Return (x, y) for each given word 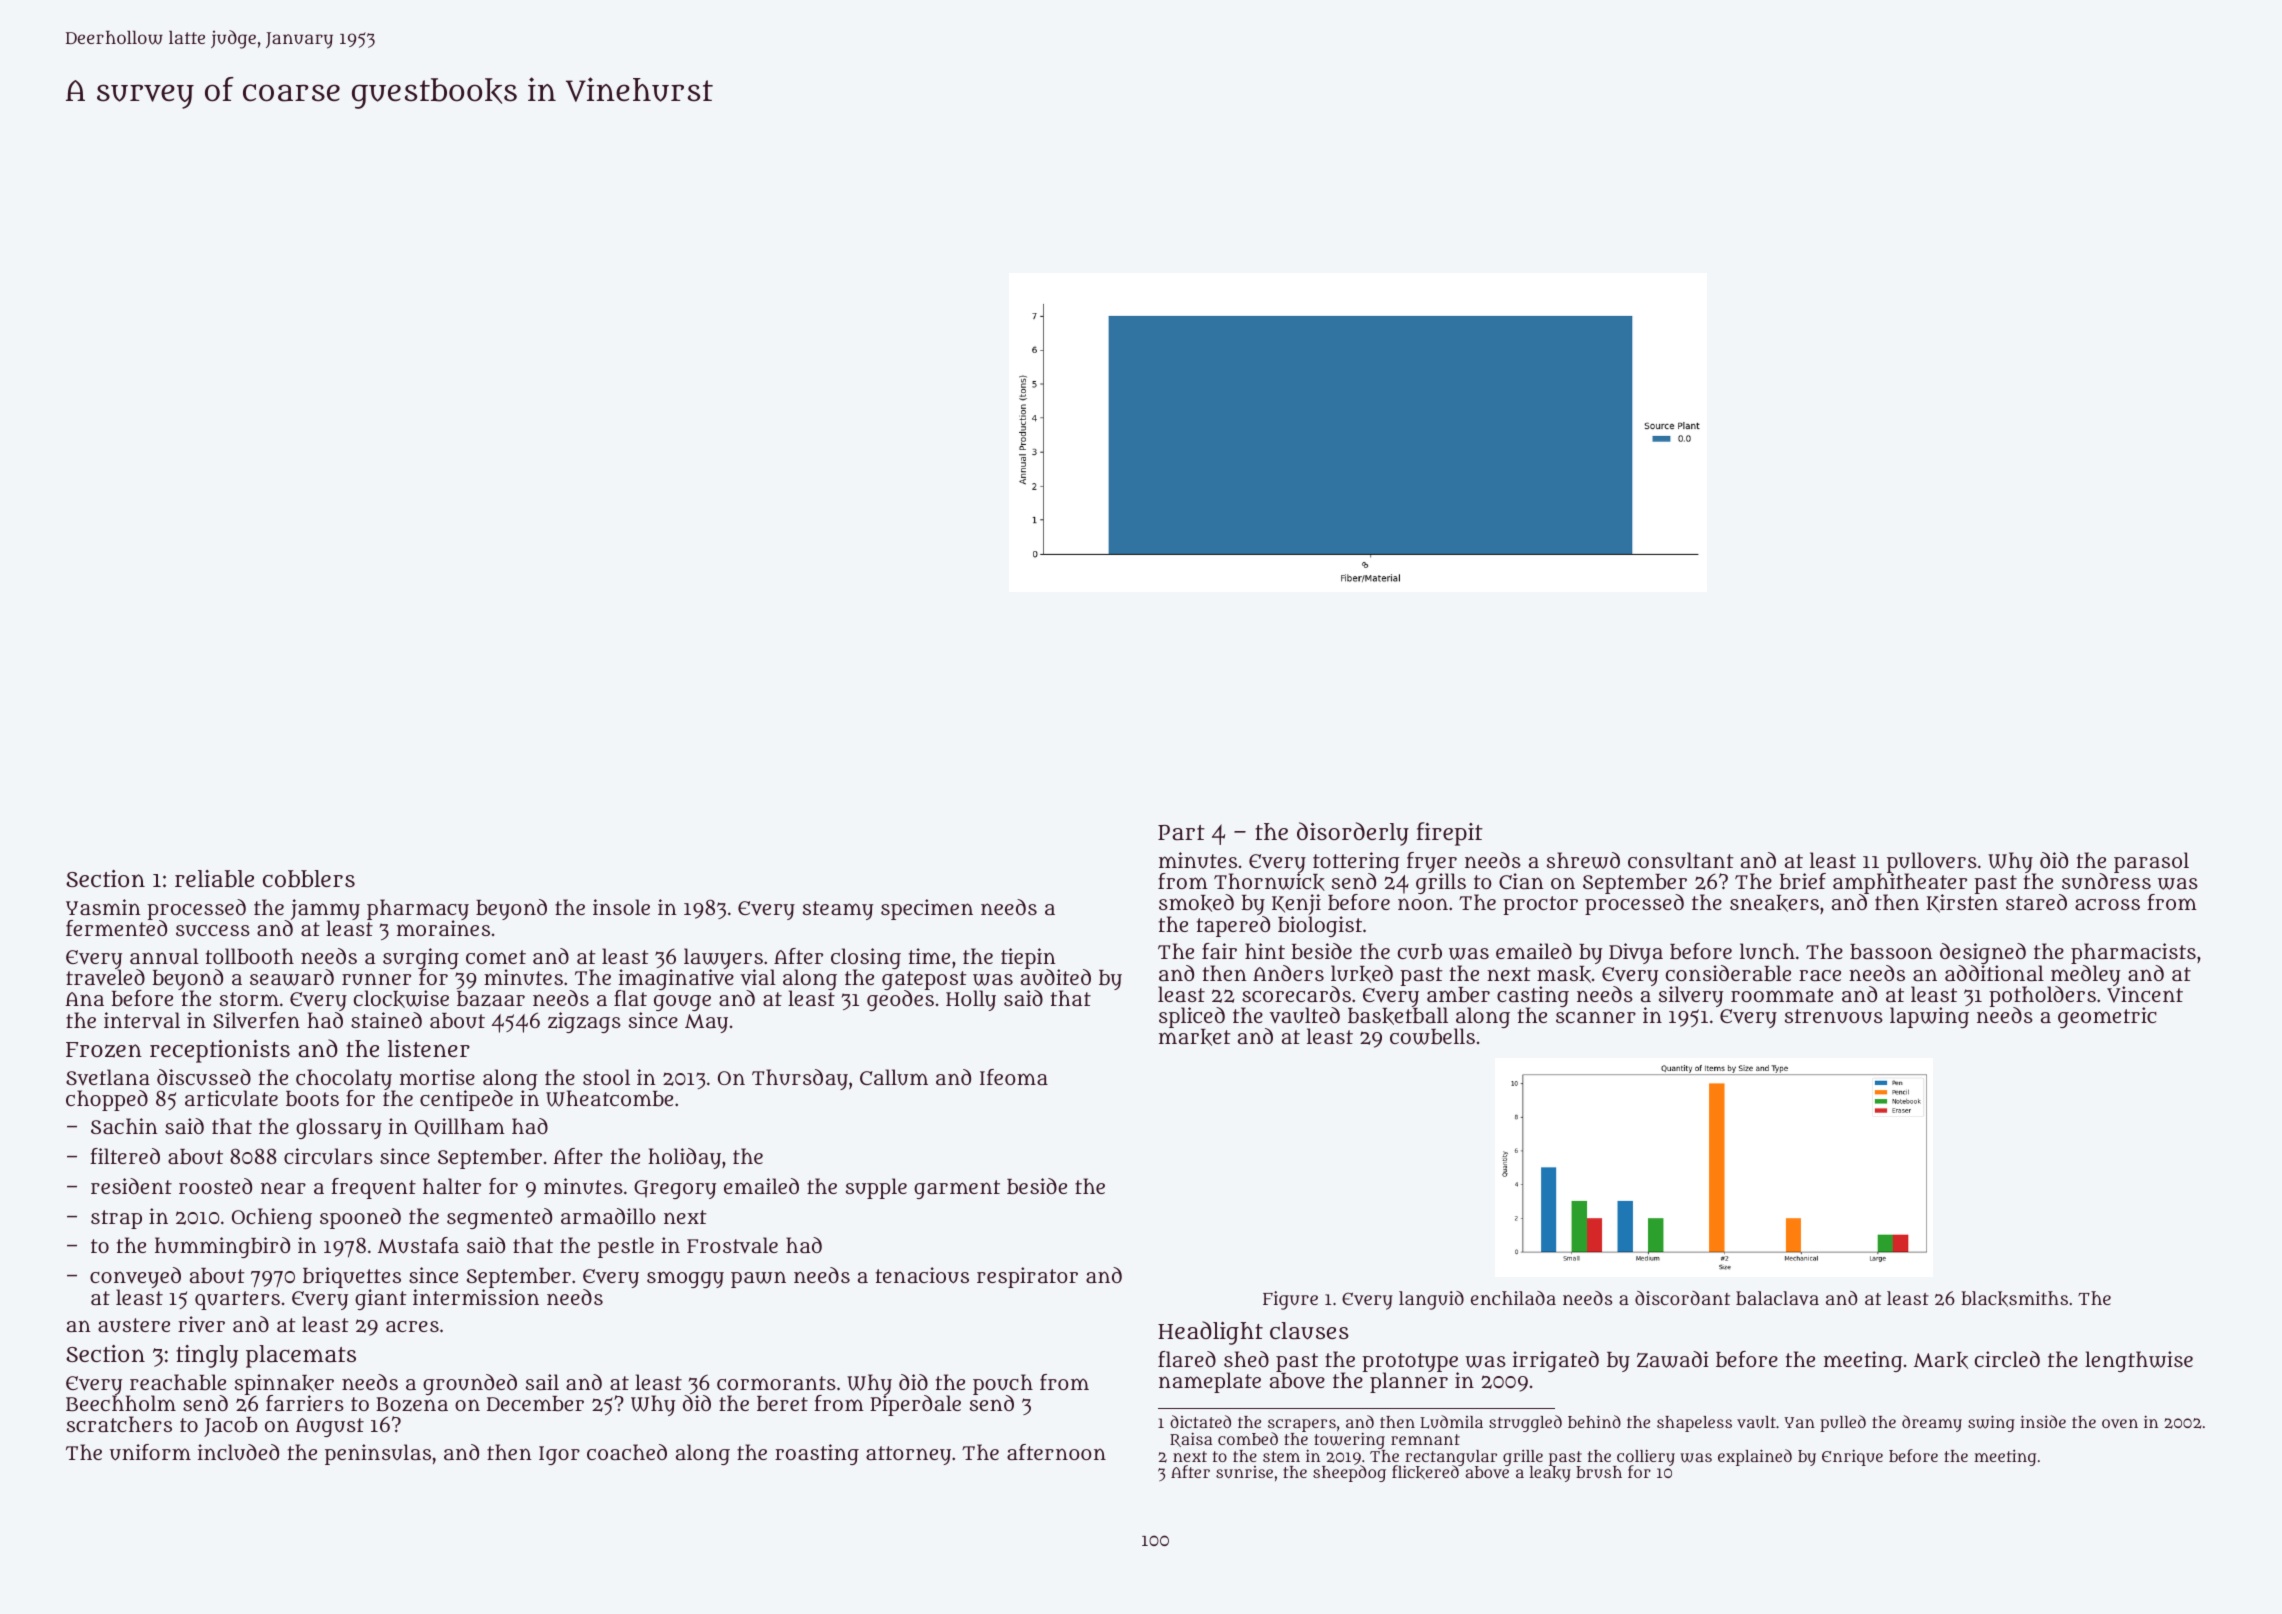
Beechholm (121, 1403)
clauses (1309, 1331)
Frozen (104, 1050)
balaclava (1777, 1298)
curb (1420, 952)
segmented (499, 1218)
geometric (2107, 1017)
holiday (684, 1158)
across (2107, 904)
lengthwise (2139, 1361)
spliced (1192, 1017)
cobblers (309, 879)
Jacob (231, 1427)
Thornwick (1269, 882)
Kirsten (1962, 904)
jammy (325, 909)
